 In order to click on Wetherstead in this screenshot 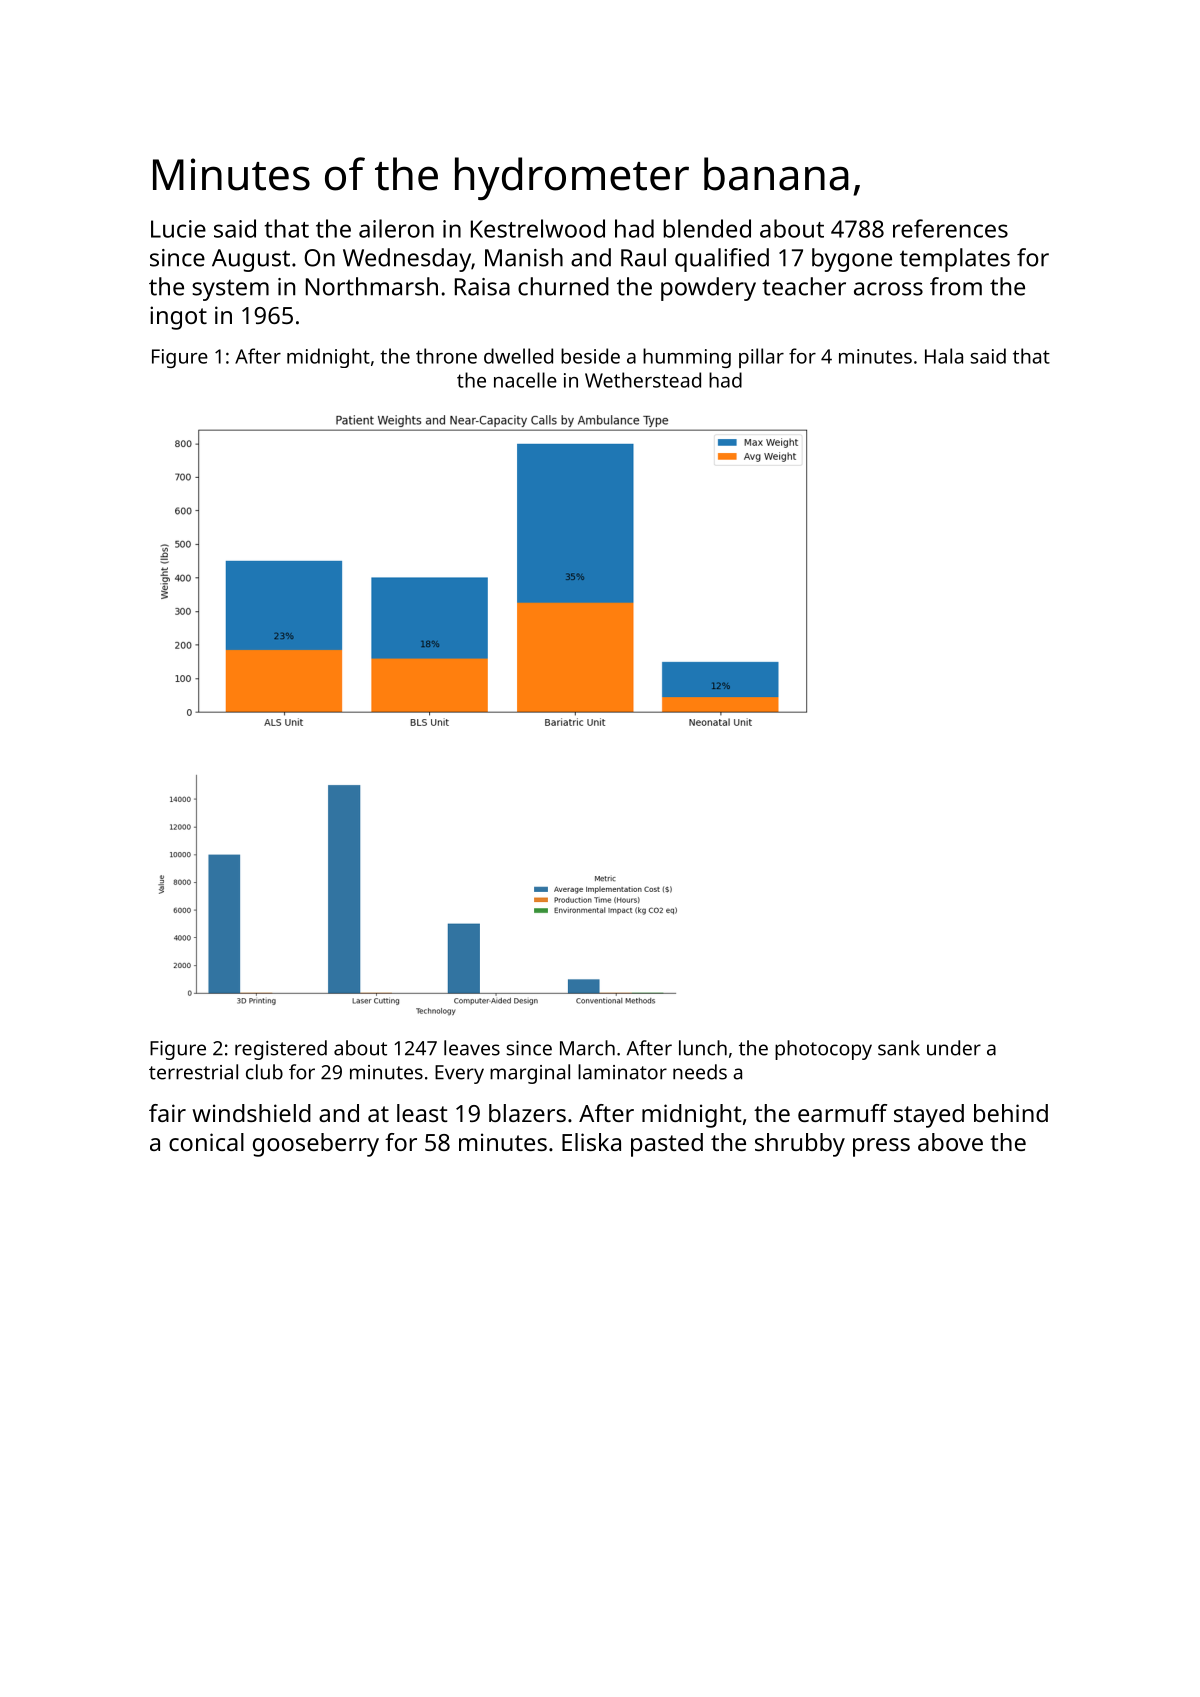, I will do `click(643, 380)`.
